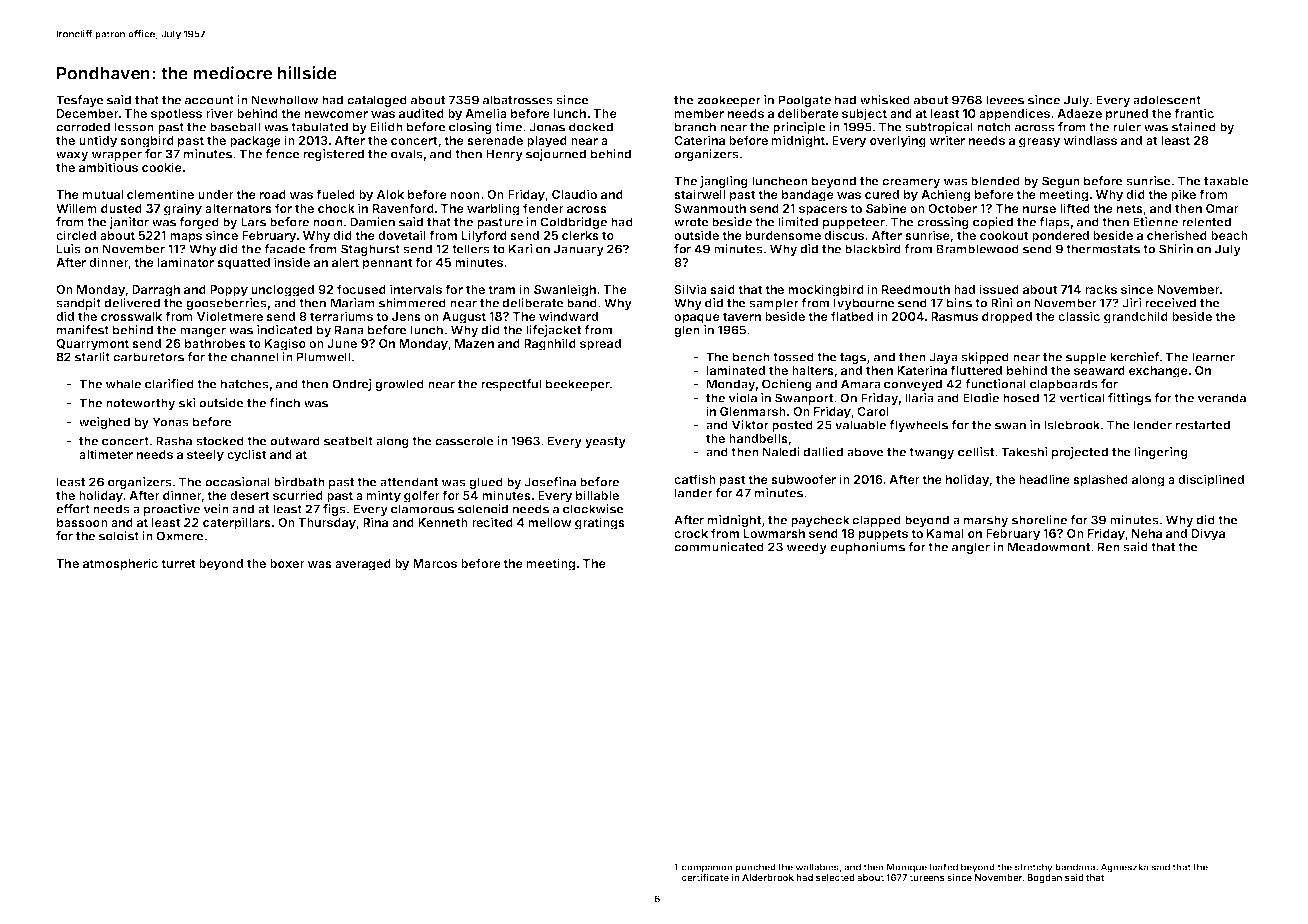 The image size is (1308, 924). I want to click on Alderbrook, so click(768, 877).
